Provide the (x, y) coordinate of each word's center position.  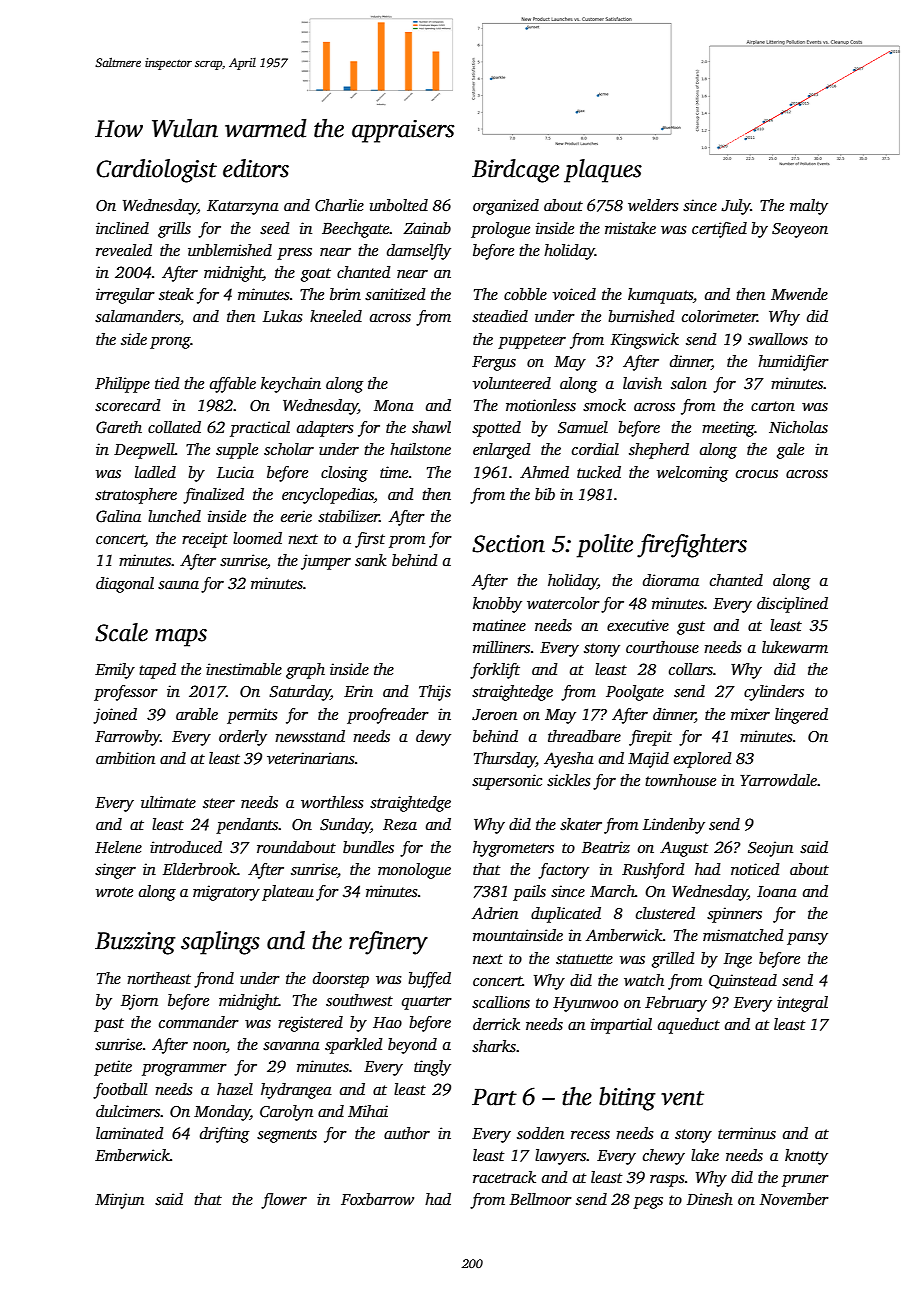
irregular (125, 296)
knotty (806, 1157)
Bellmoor (541, 1199)
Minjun (119, 1201)
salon (689, 383)
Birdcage (515, 171)
